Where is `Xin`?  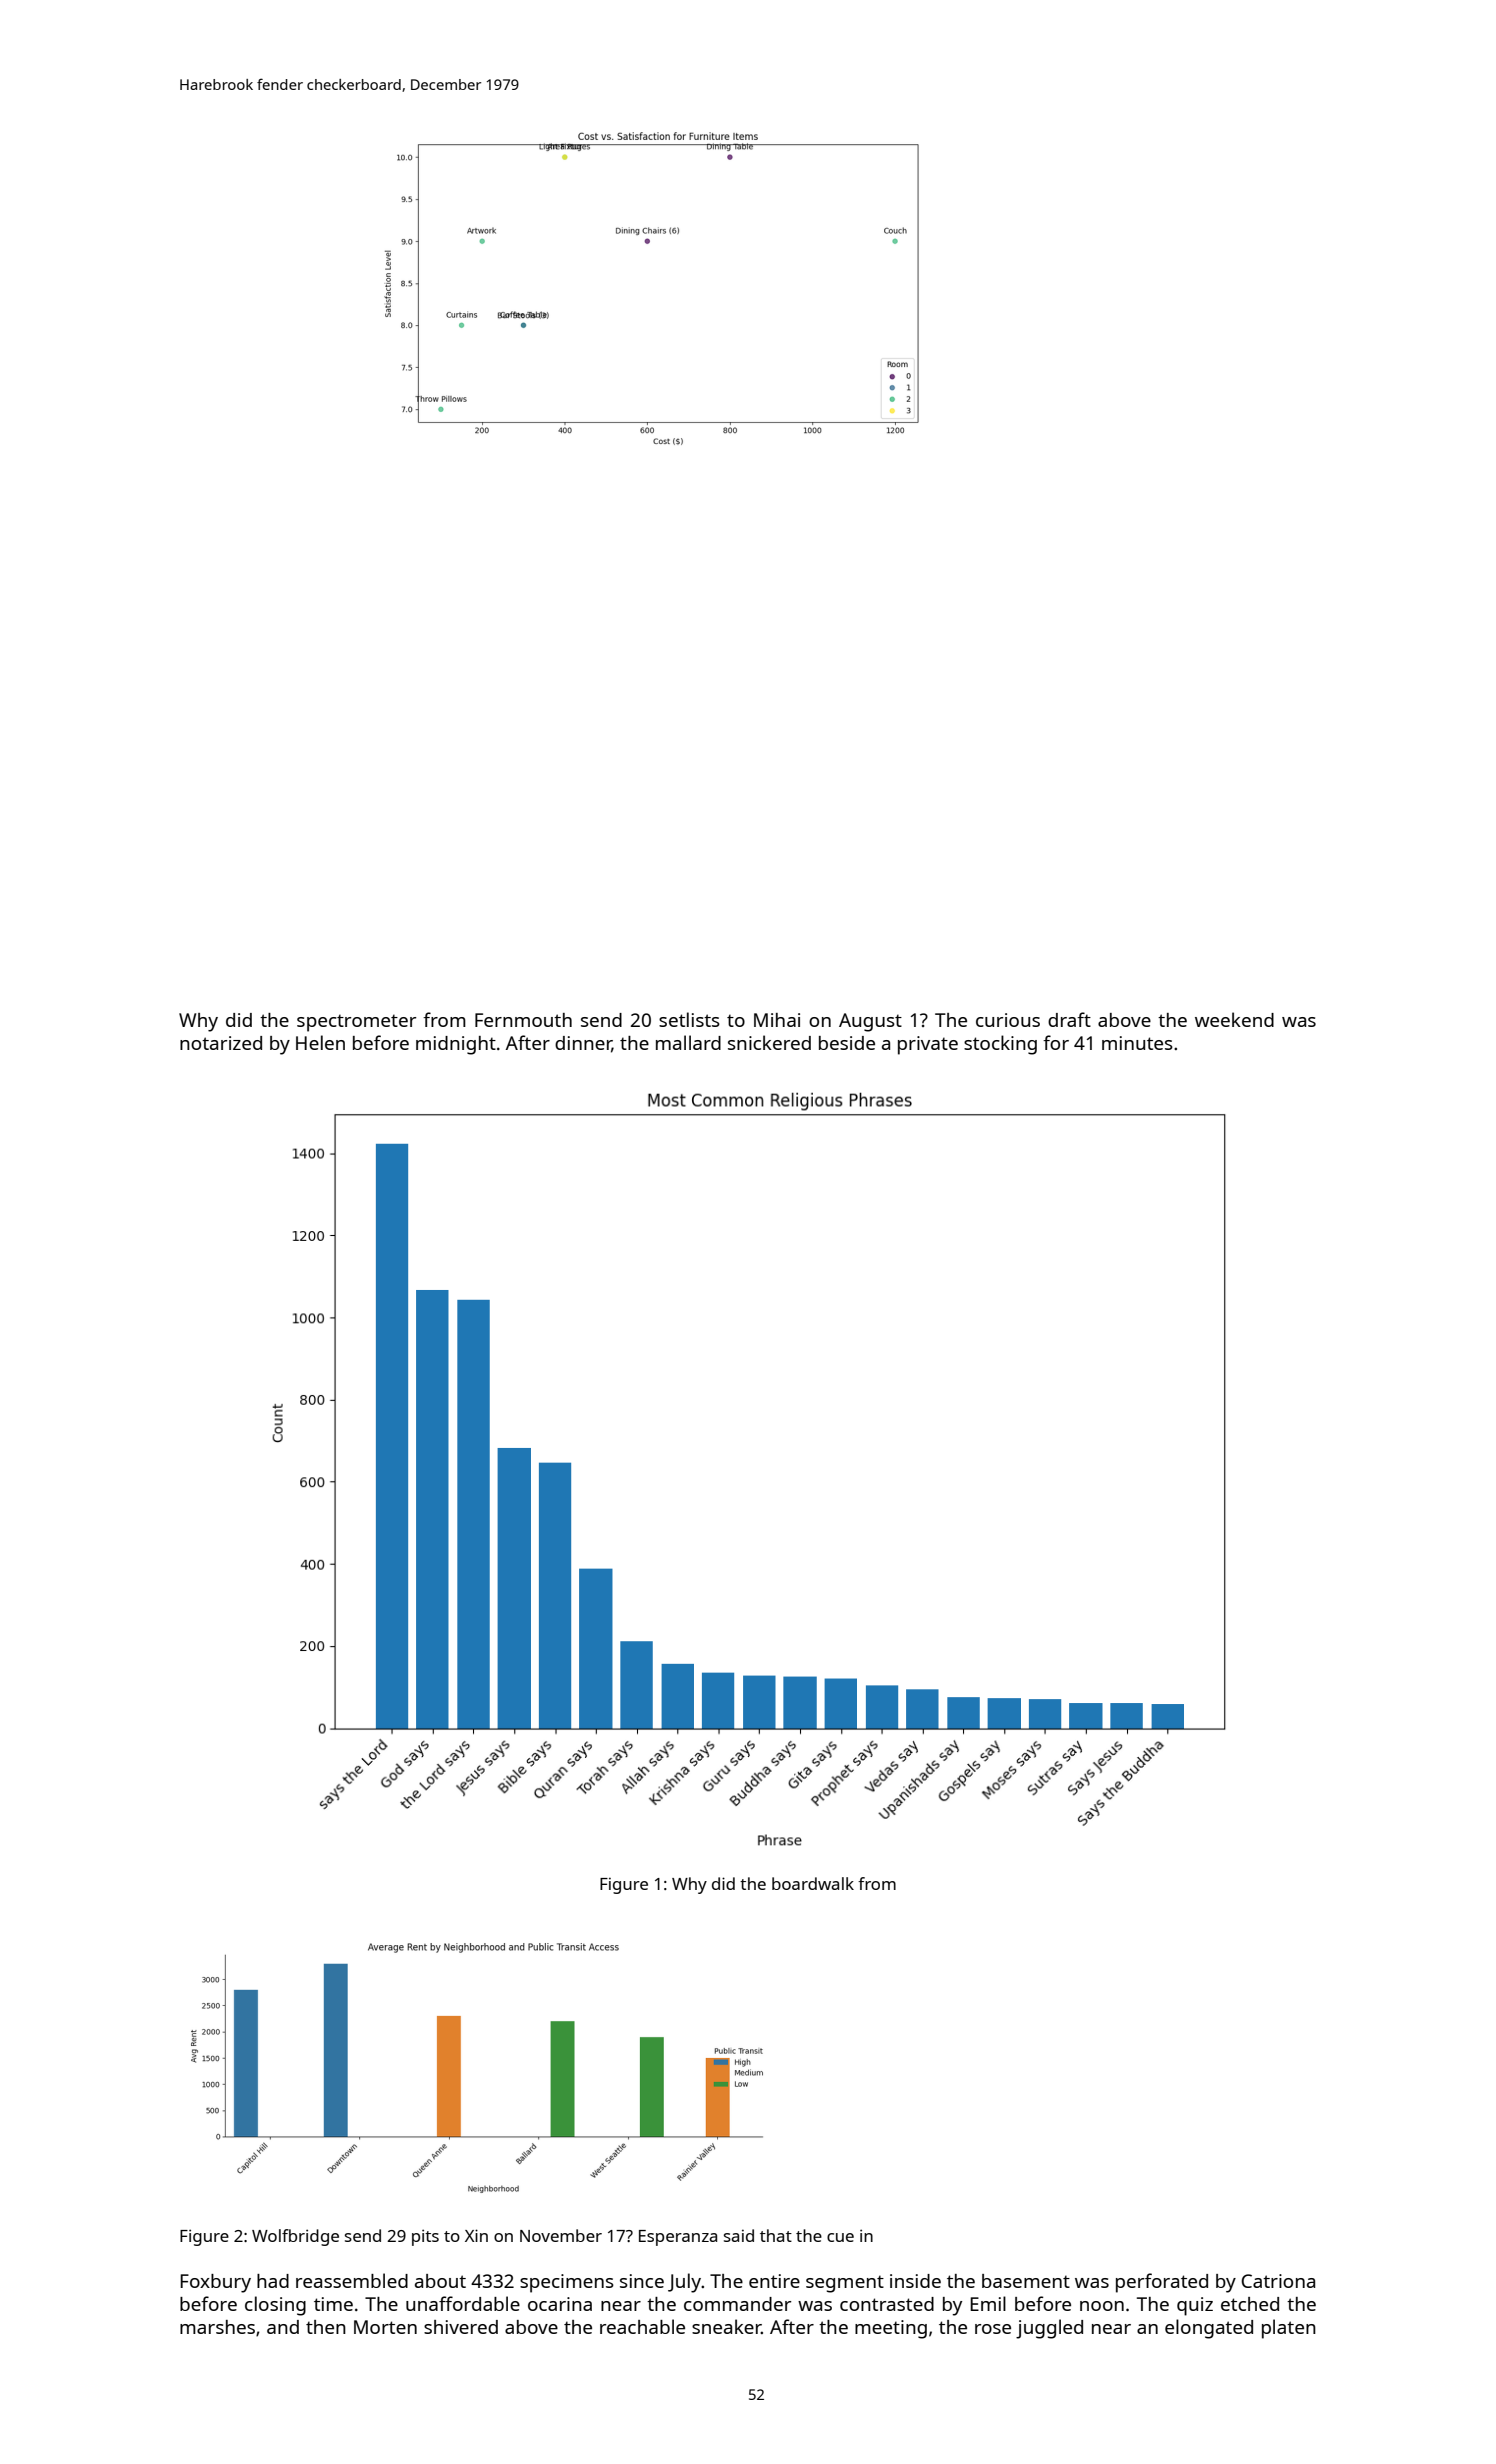
Xin is located at coordinates (476, 2235).
